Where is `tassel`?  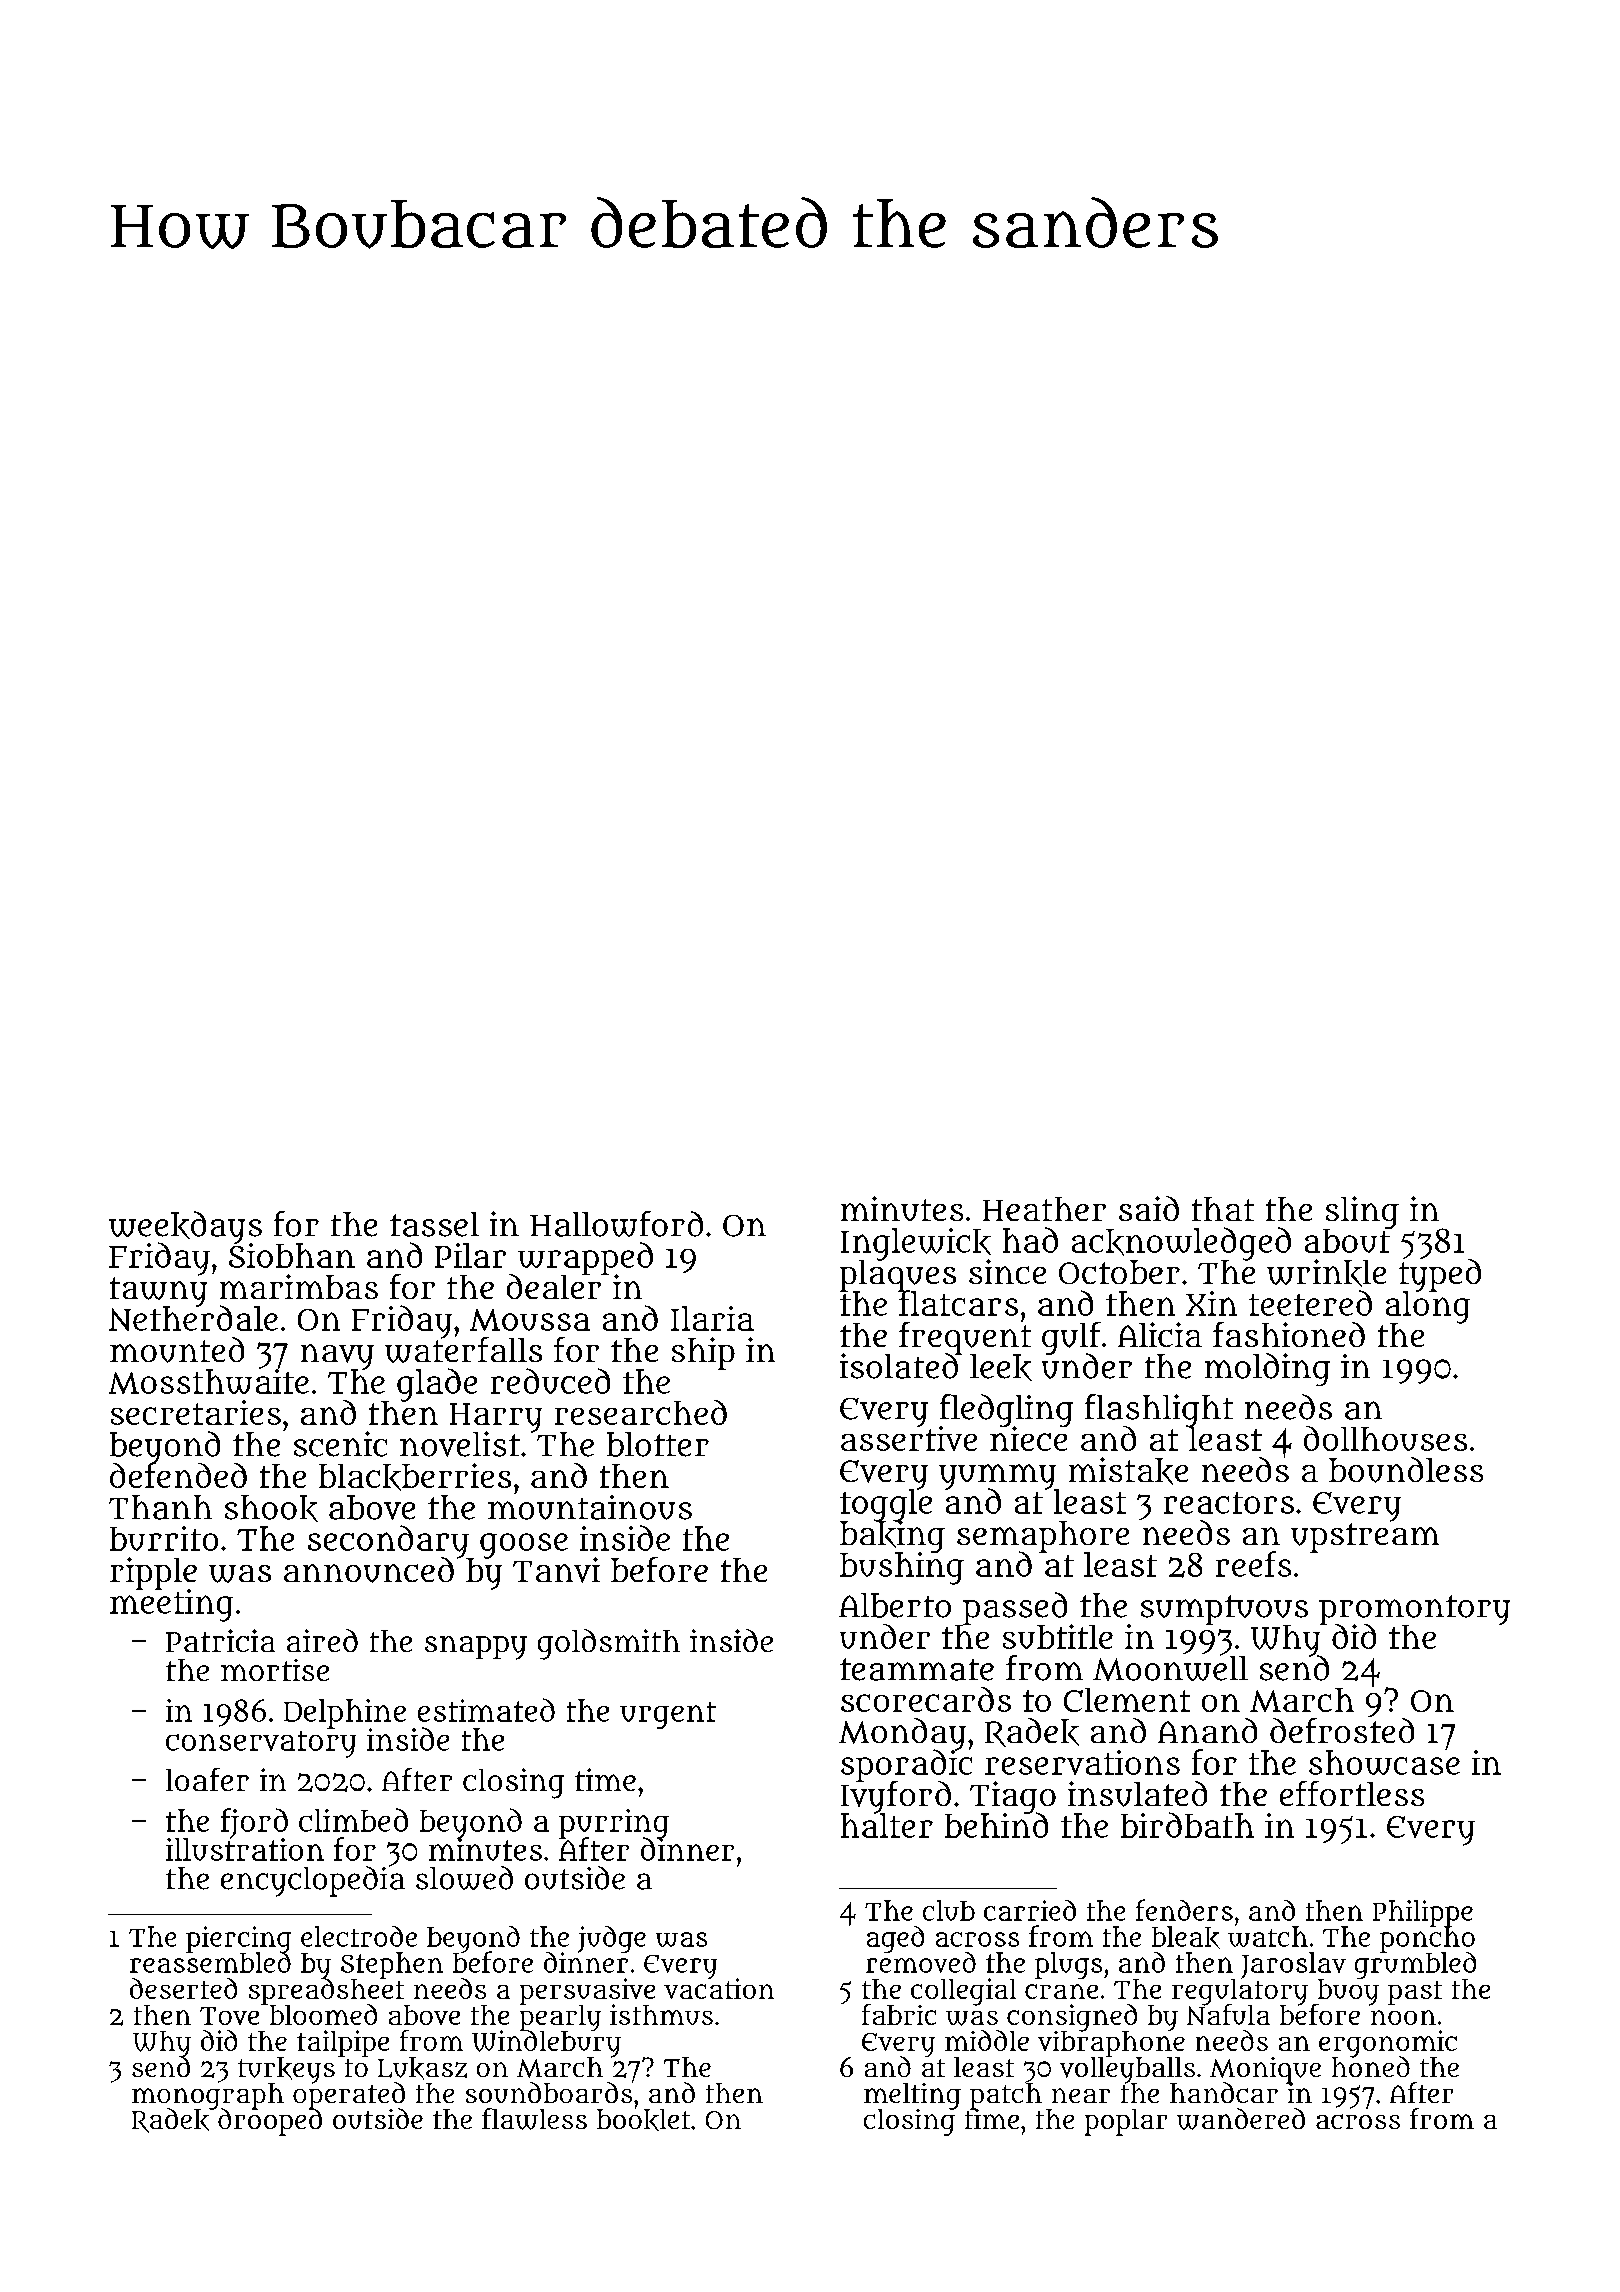 tassel is located at coordinates (434, 1224).
